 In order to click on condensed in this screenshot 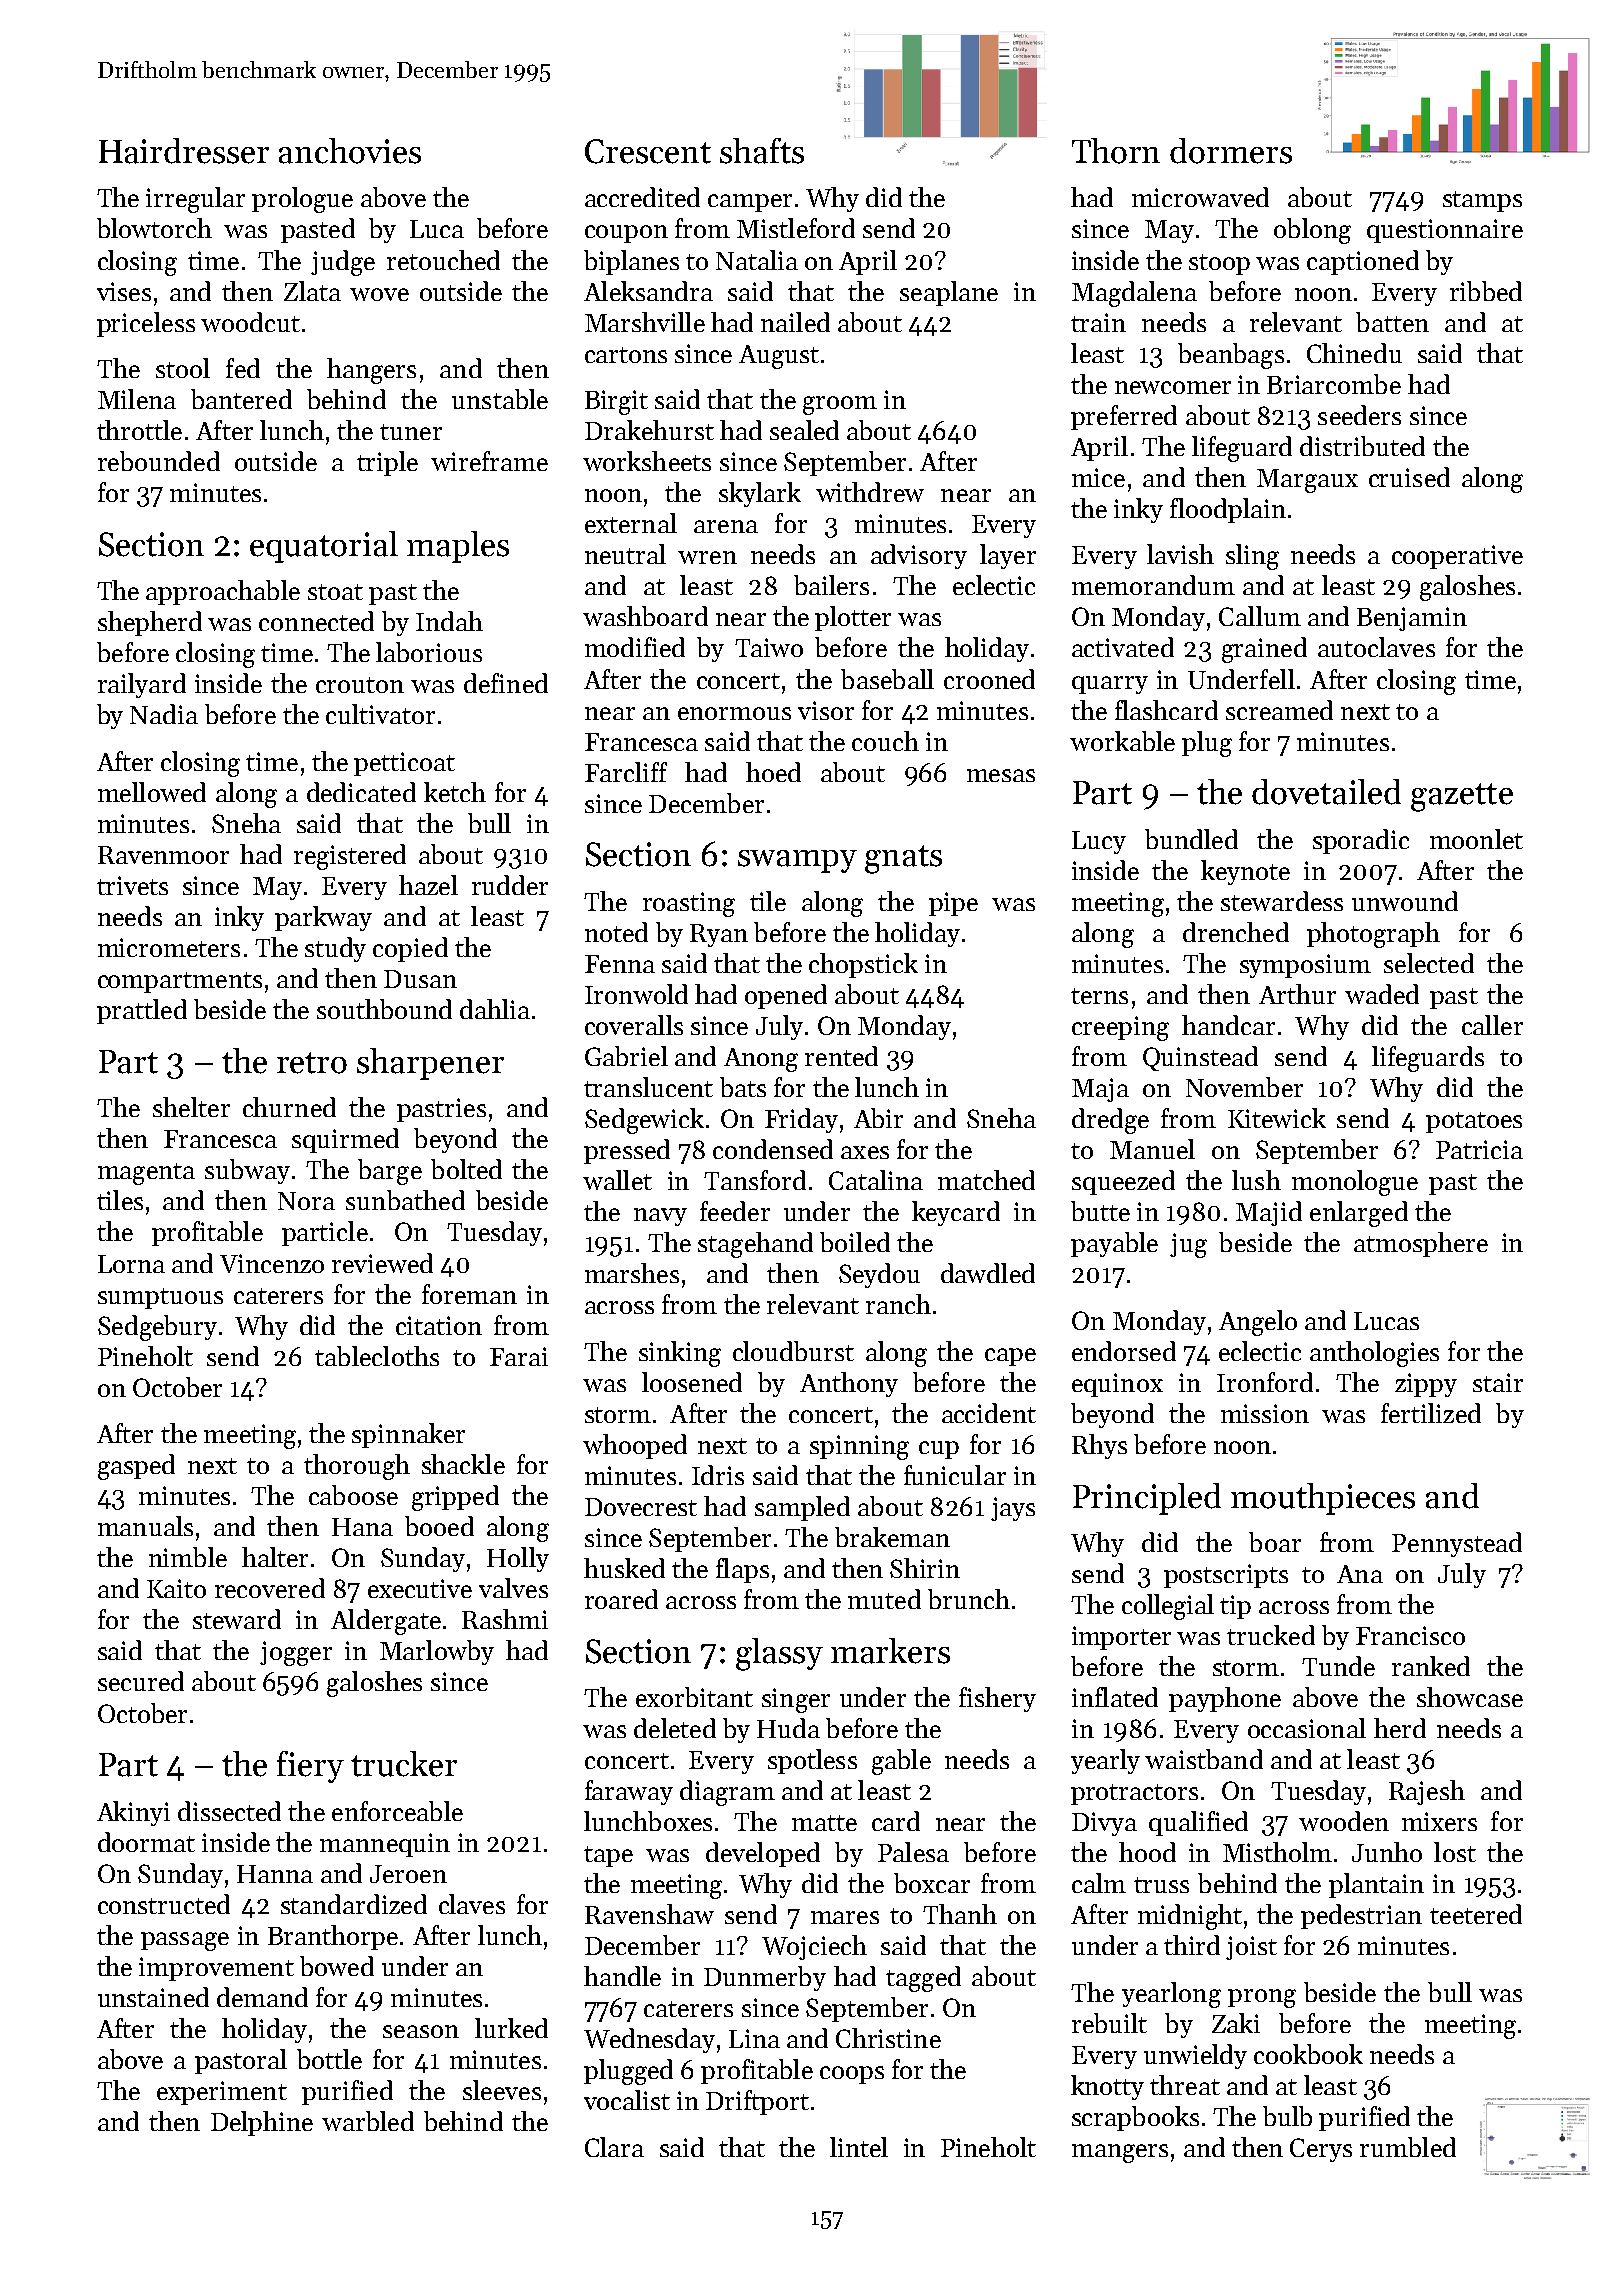, I will do `click(773, 1149)`.
